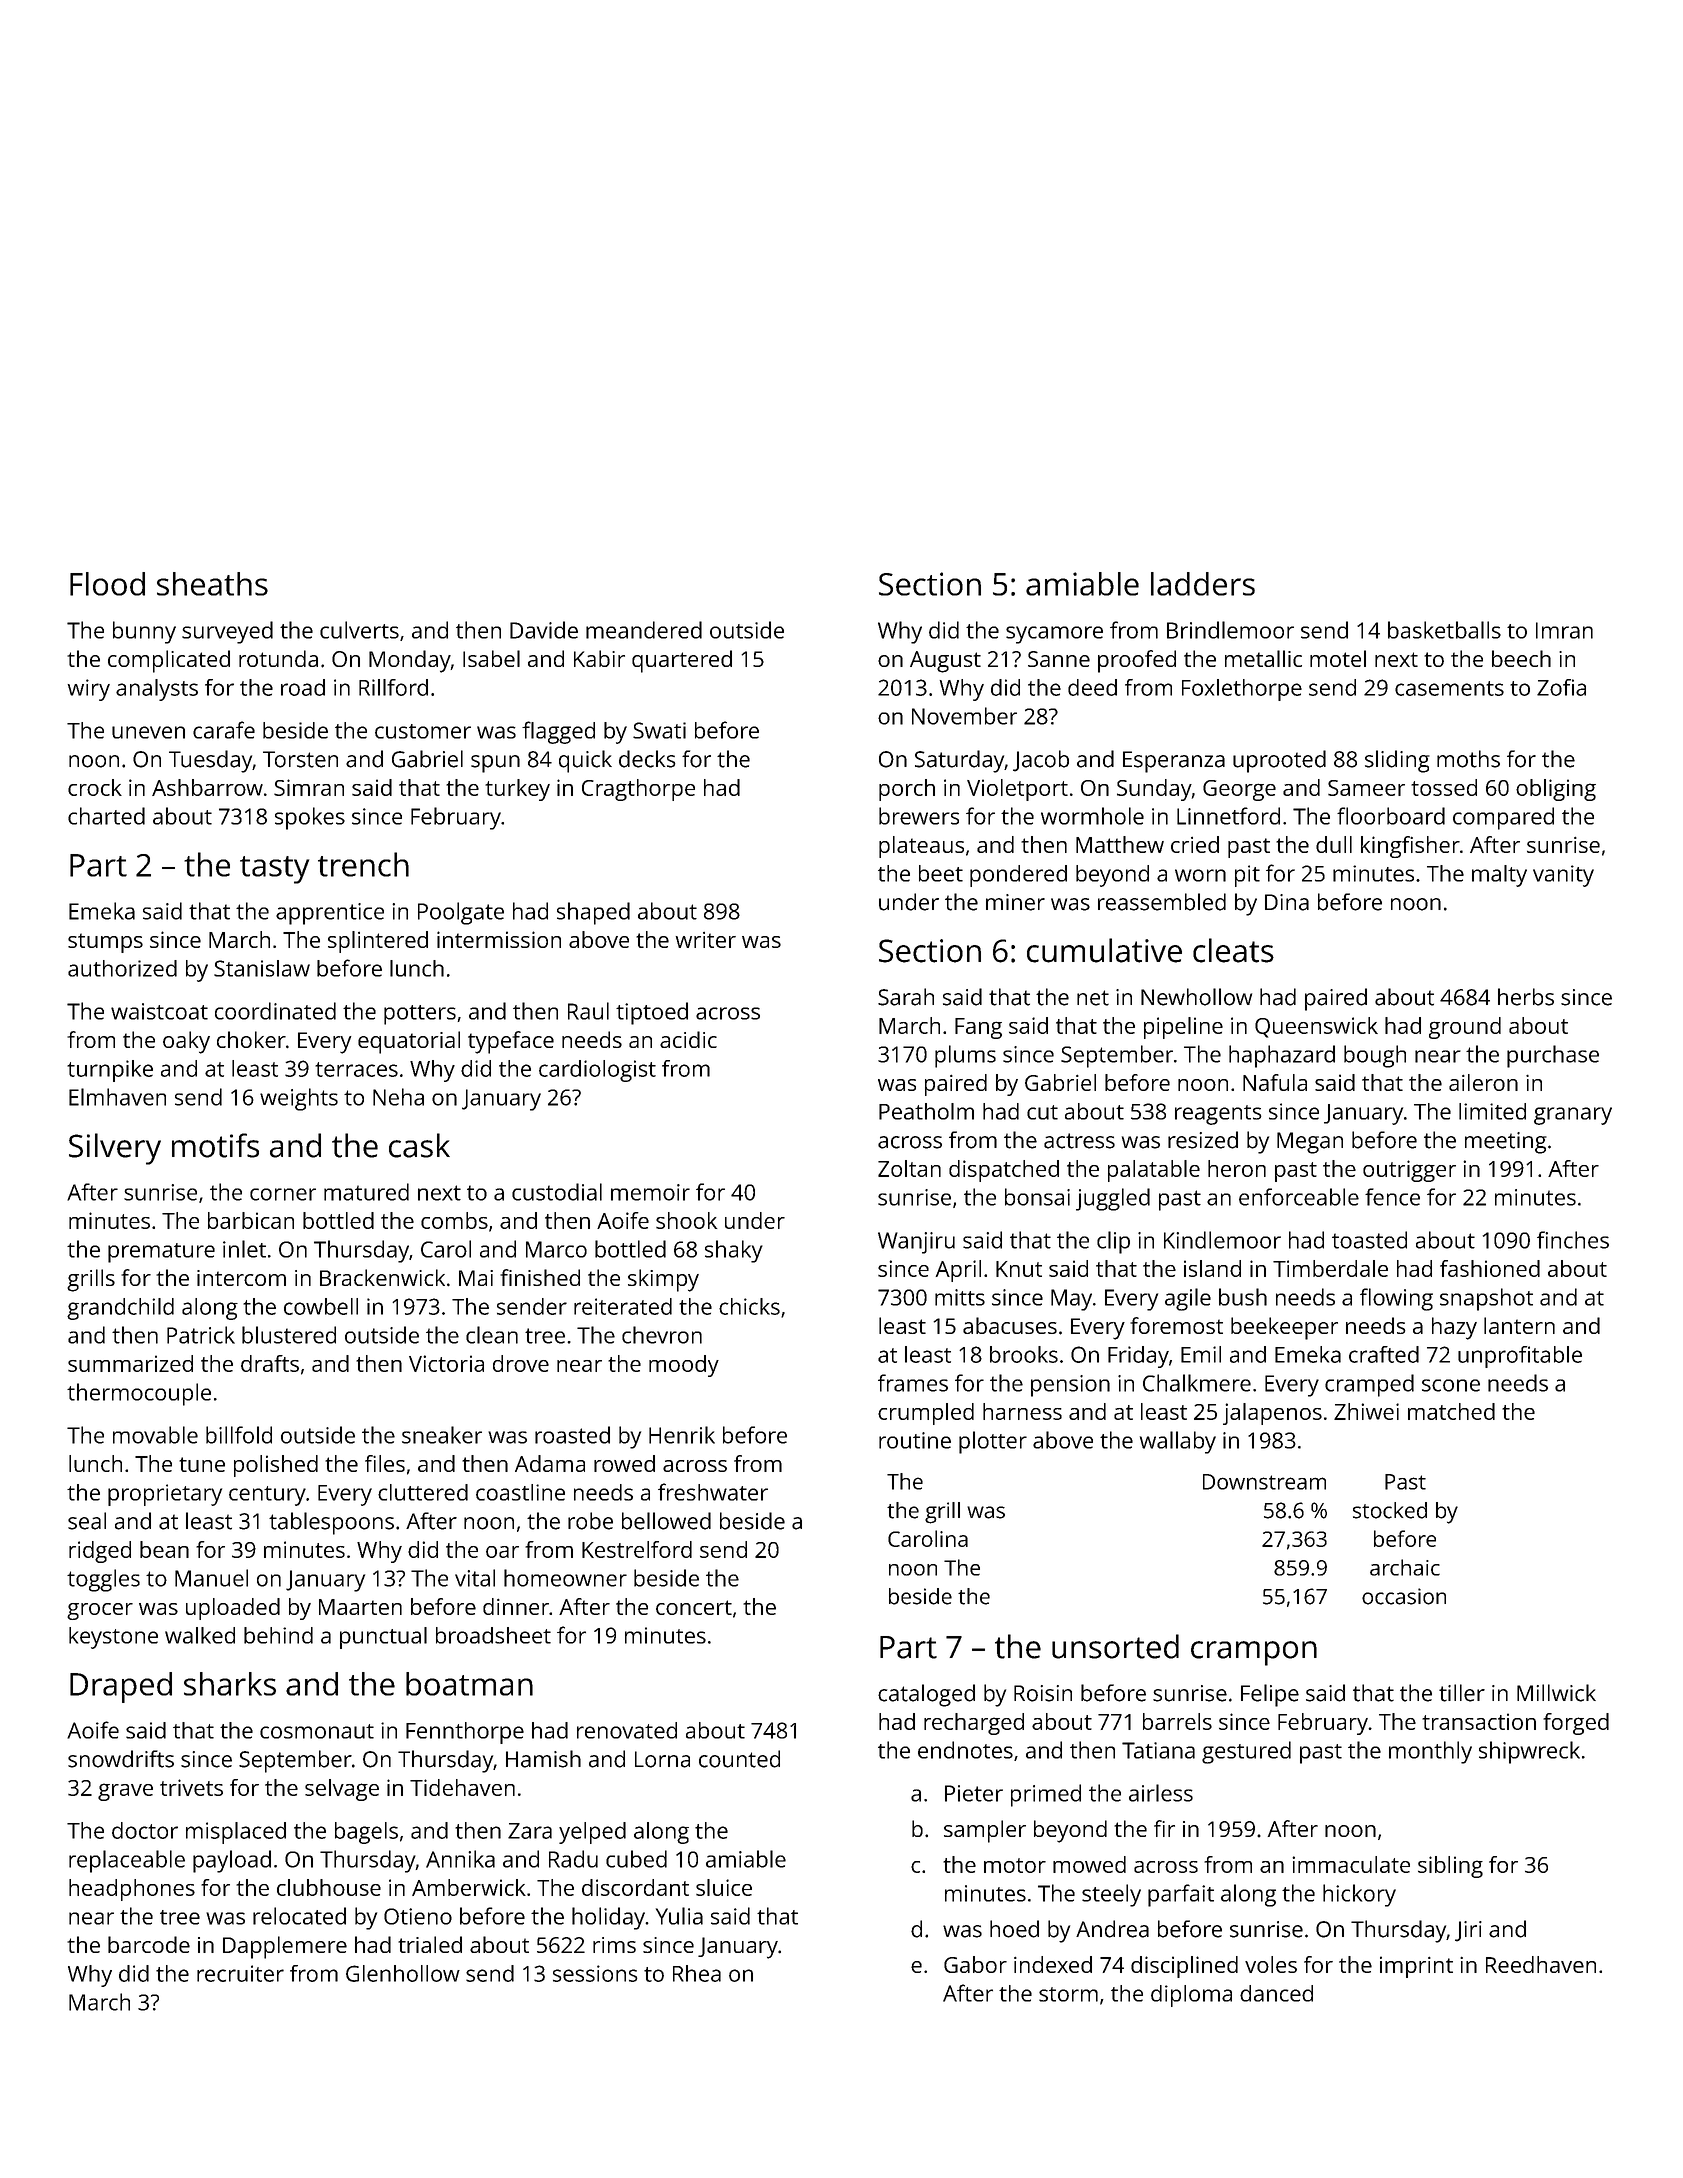 Image resolution: width=1683 pixels, height=2178 pixels. Describe the element at coordinates (644, 630) in the page. I see `meandered` at that location.
